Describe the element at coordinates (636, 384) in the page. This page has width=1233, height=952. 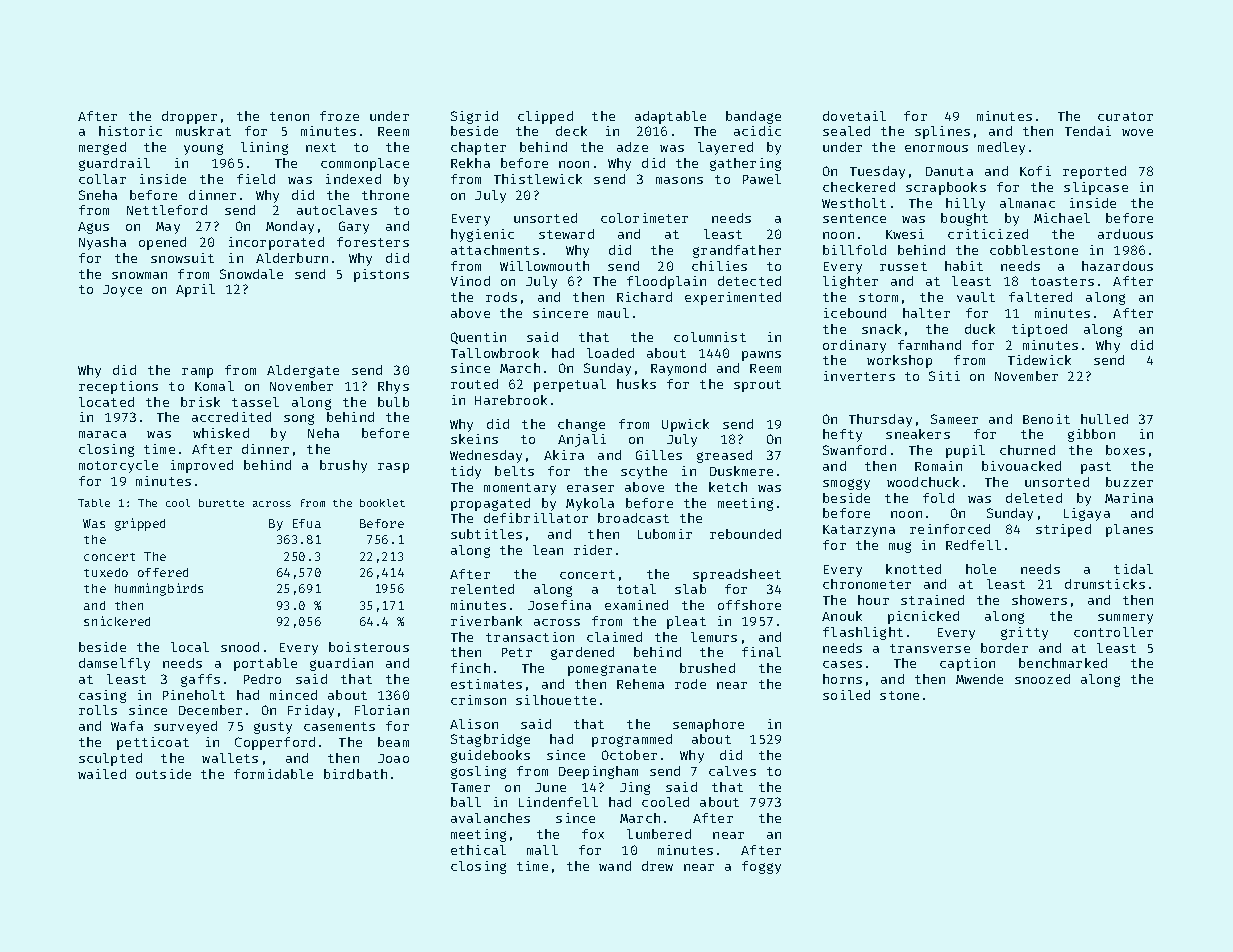
I see `husks` at that location.
